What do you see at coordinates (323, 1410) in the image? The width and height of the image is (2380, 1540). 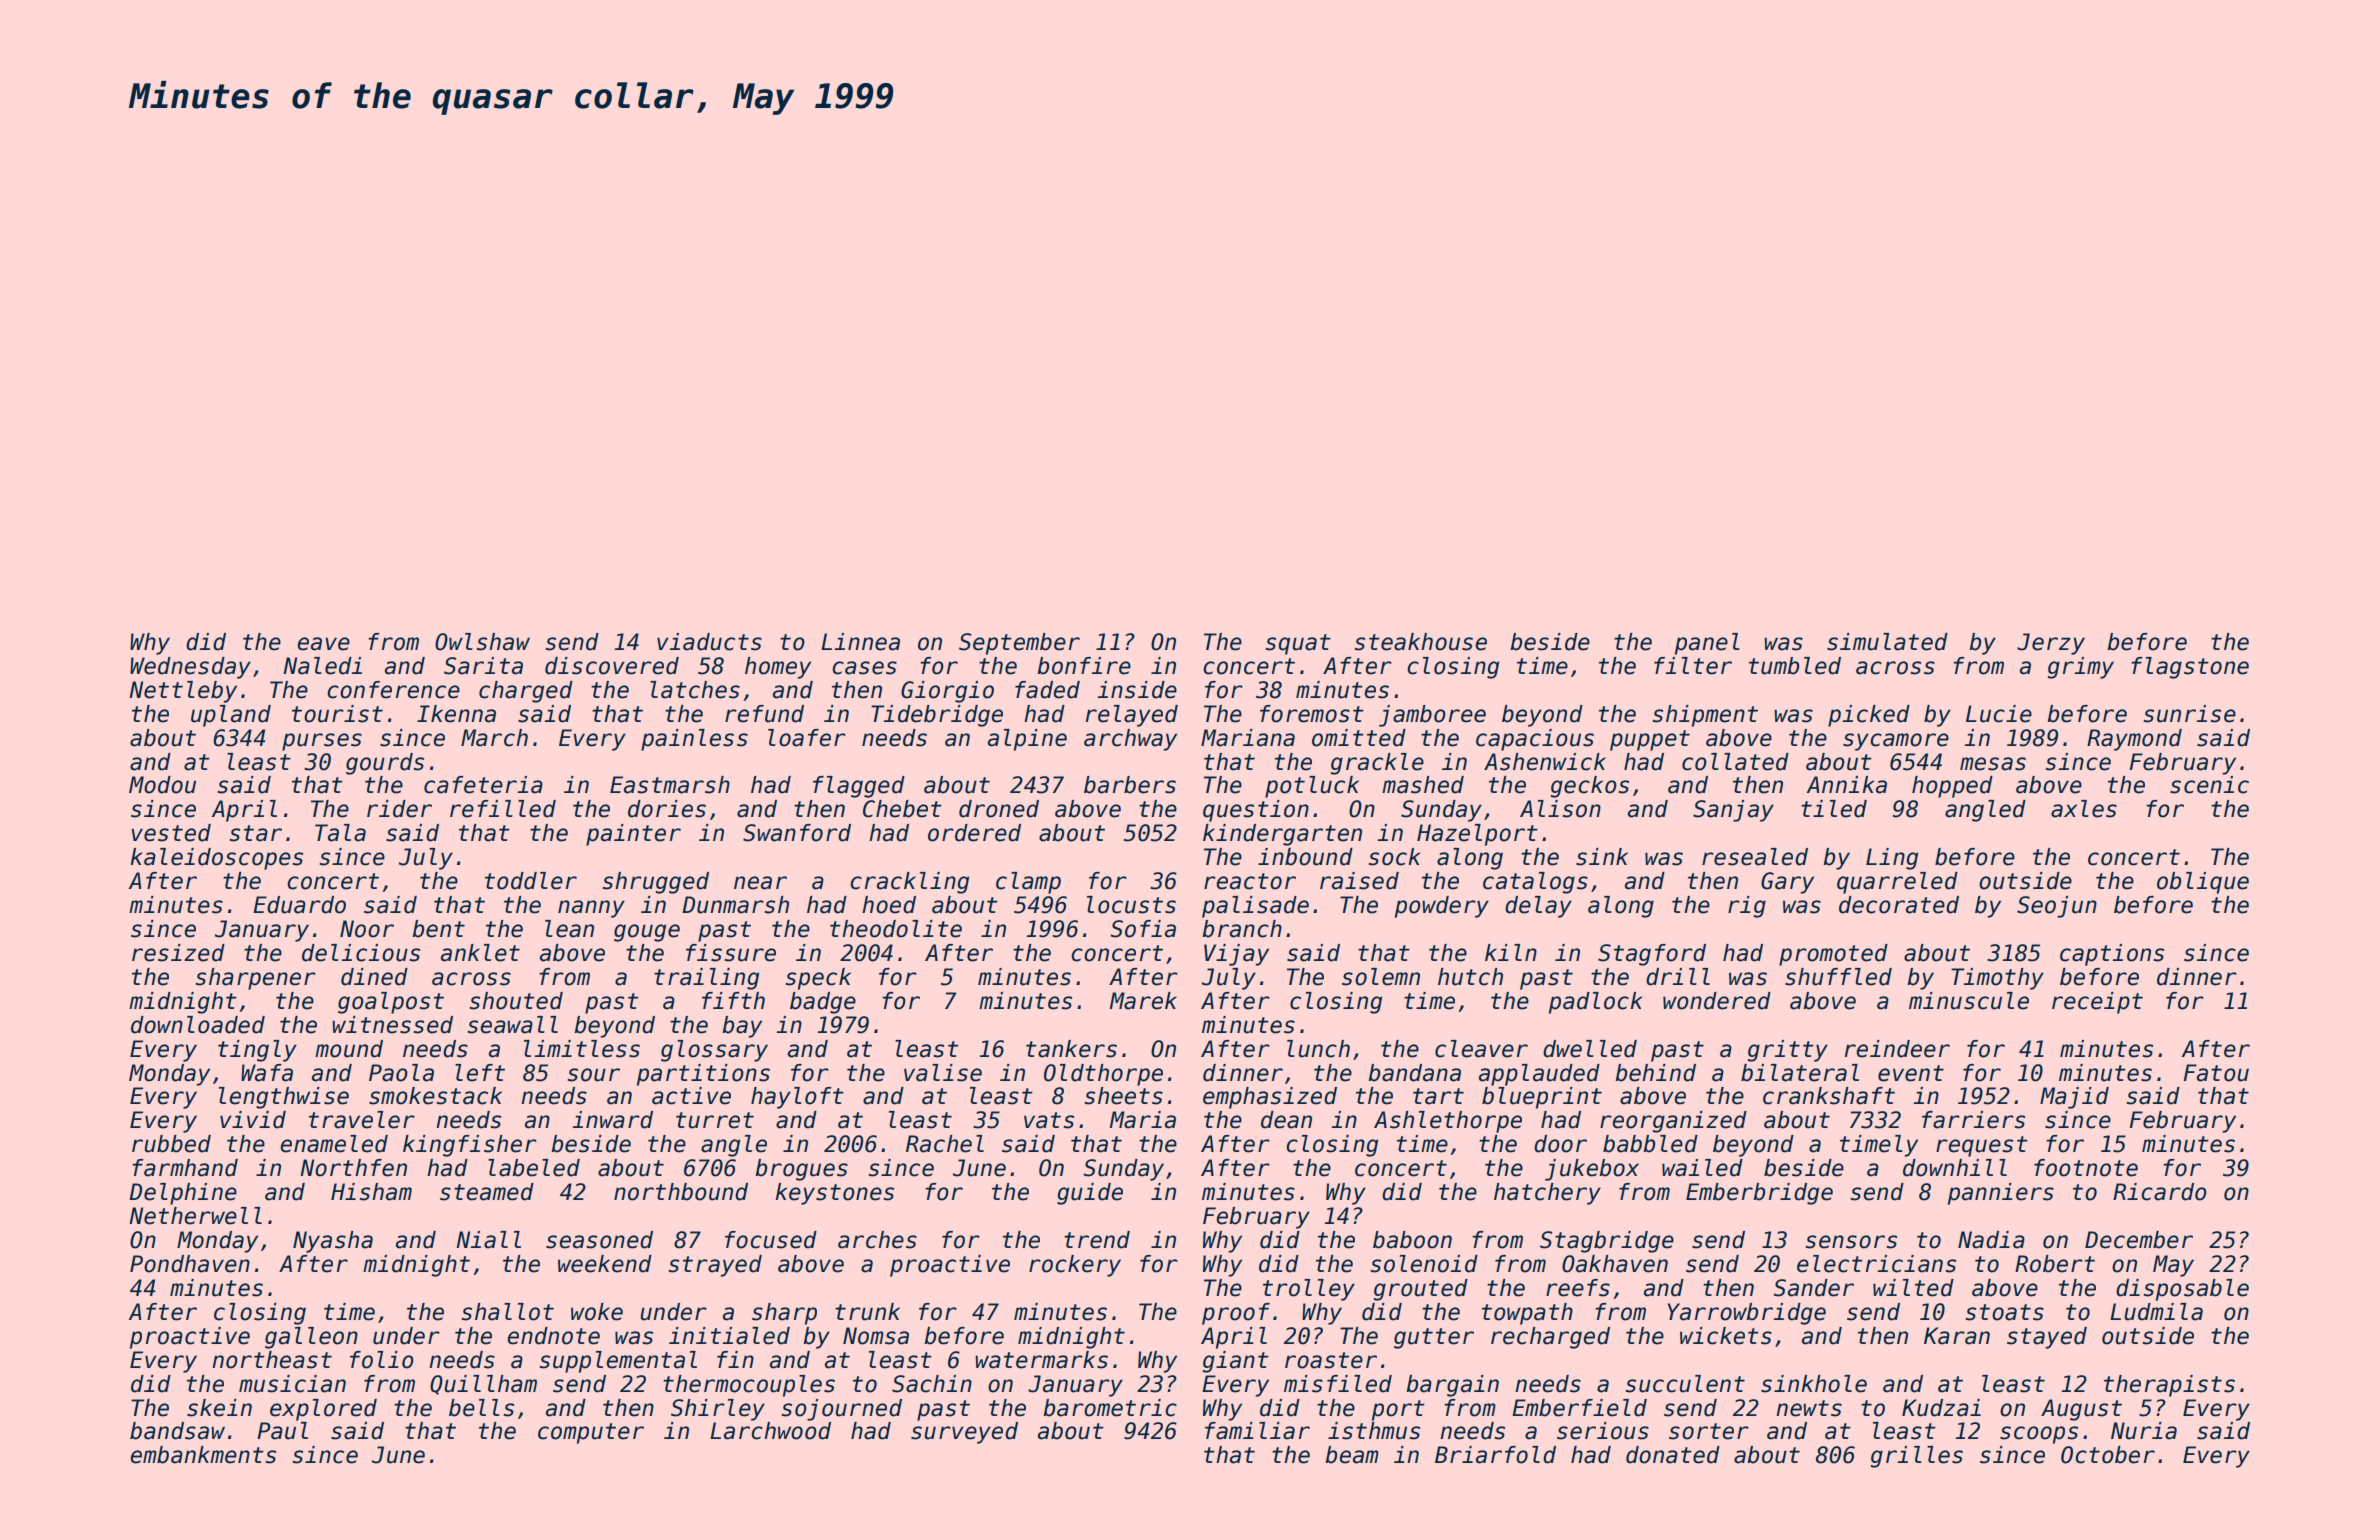 I see `explored` at bounding box center [323, 1410].
